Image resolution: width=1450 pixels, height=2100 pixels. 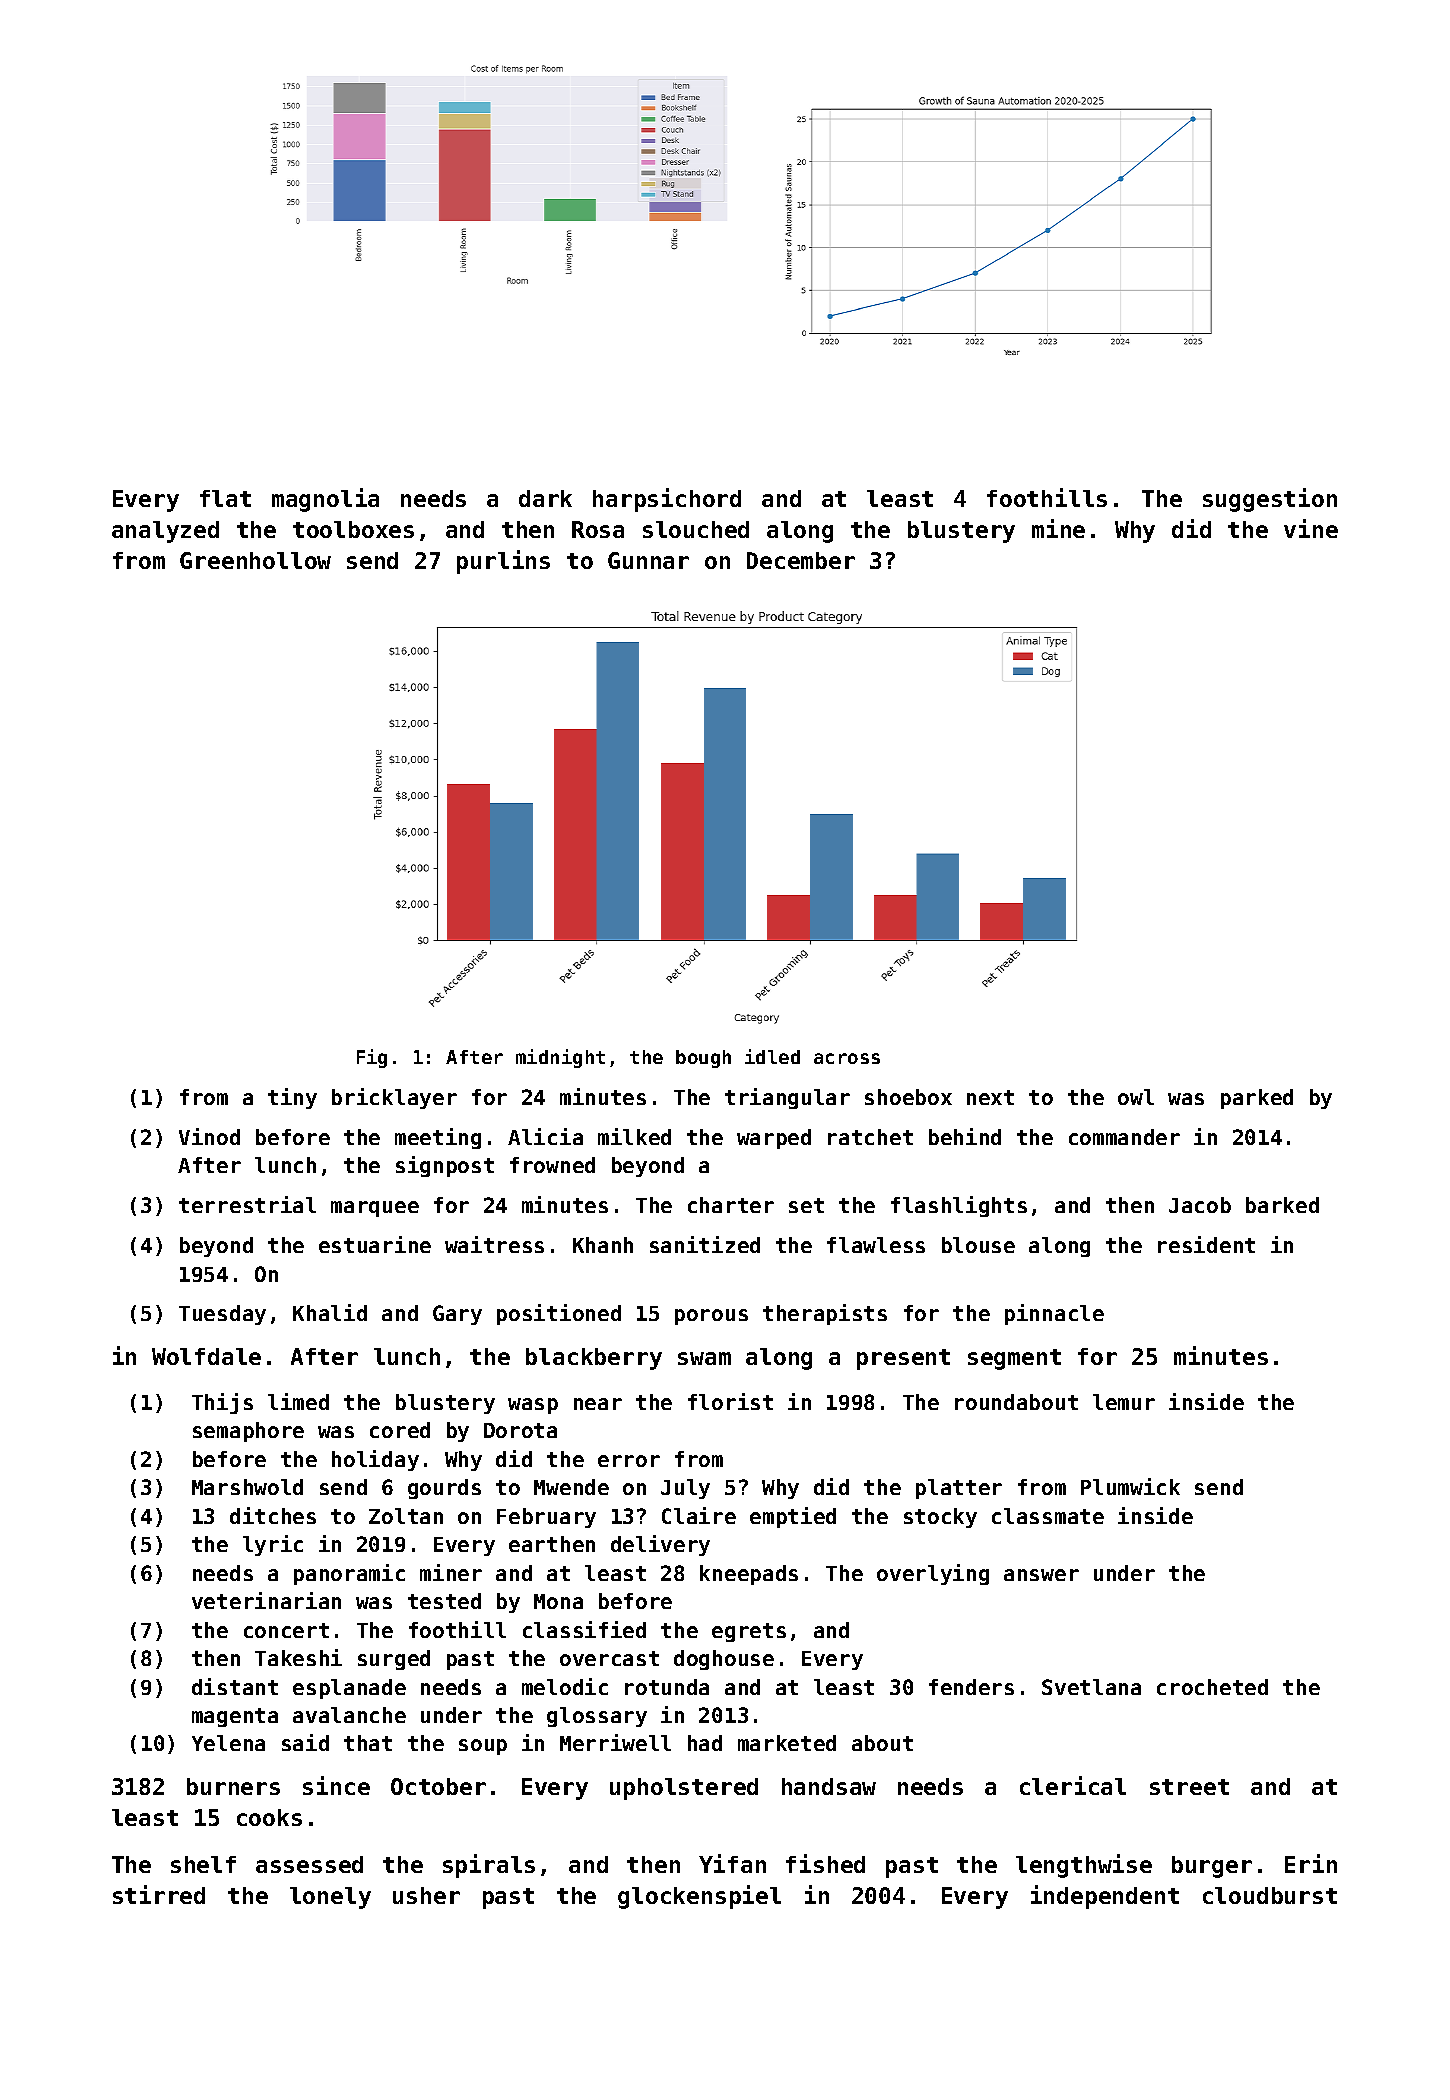 What do you see at coordinates (560, 1058) in the document?
I see `midnight` at bounding box center [560, 1058].
